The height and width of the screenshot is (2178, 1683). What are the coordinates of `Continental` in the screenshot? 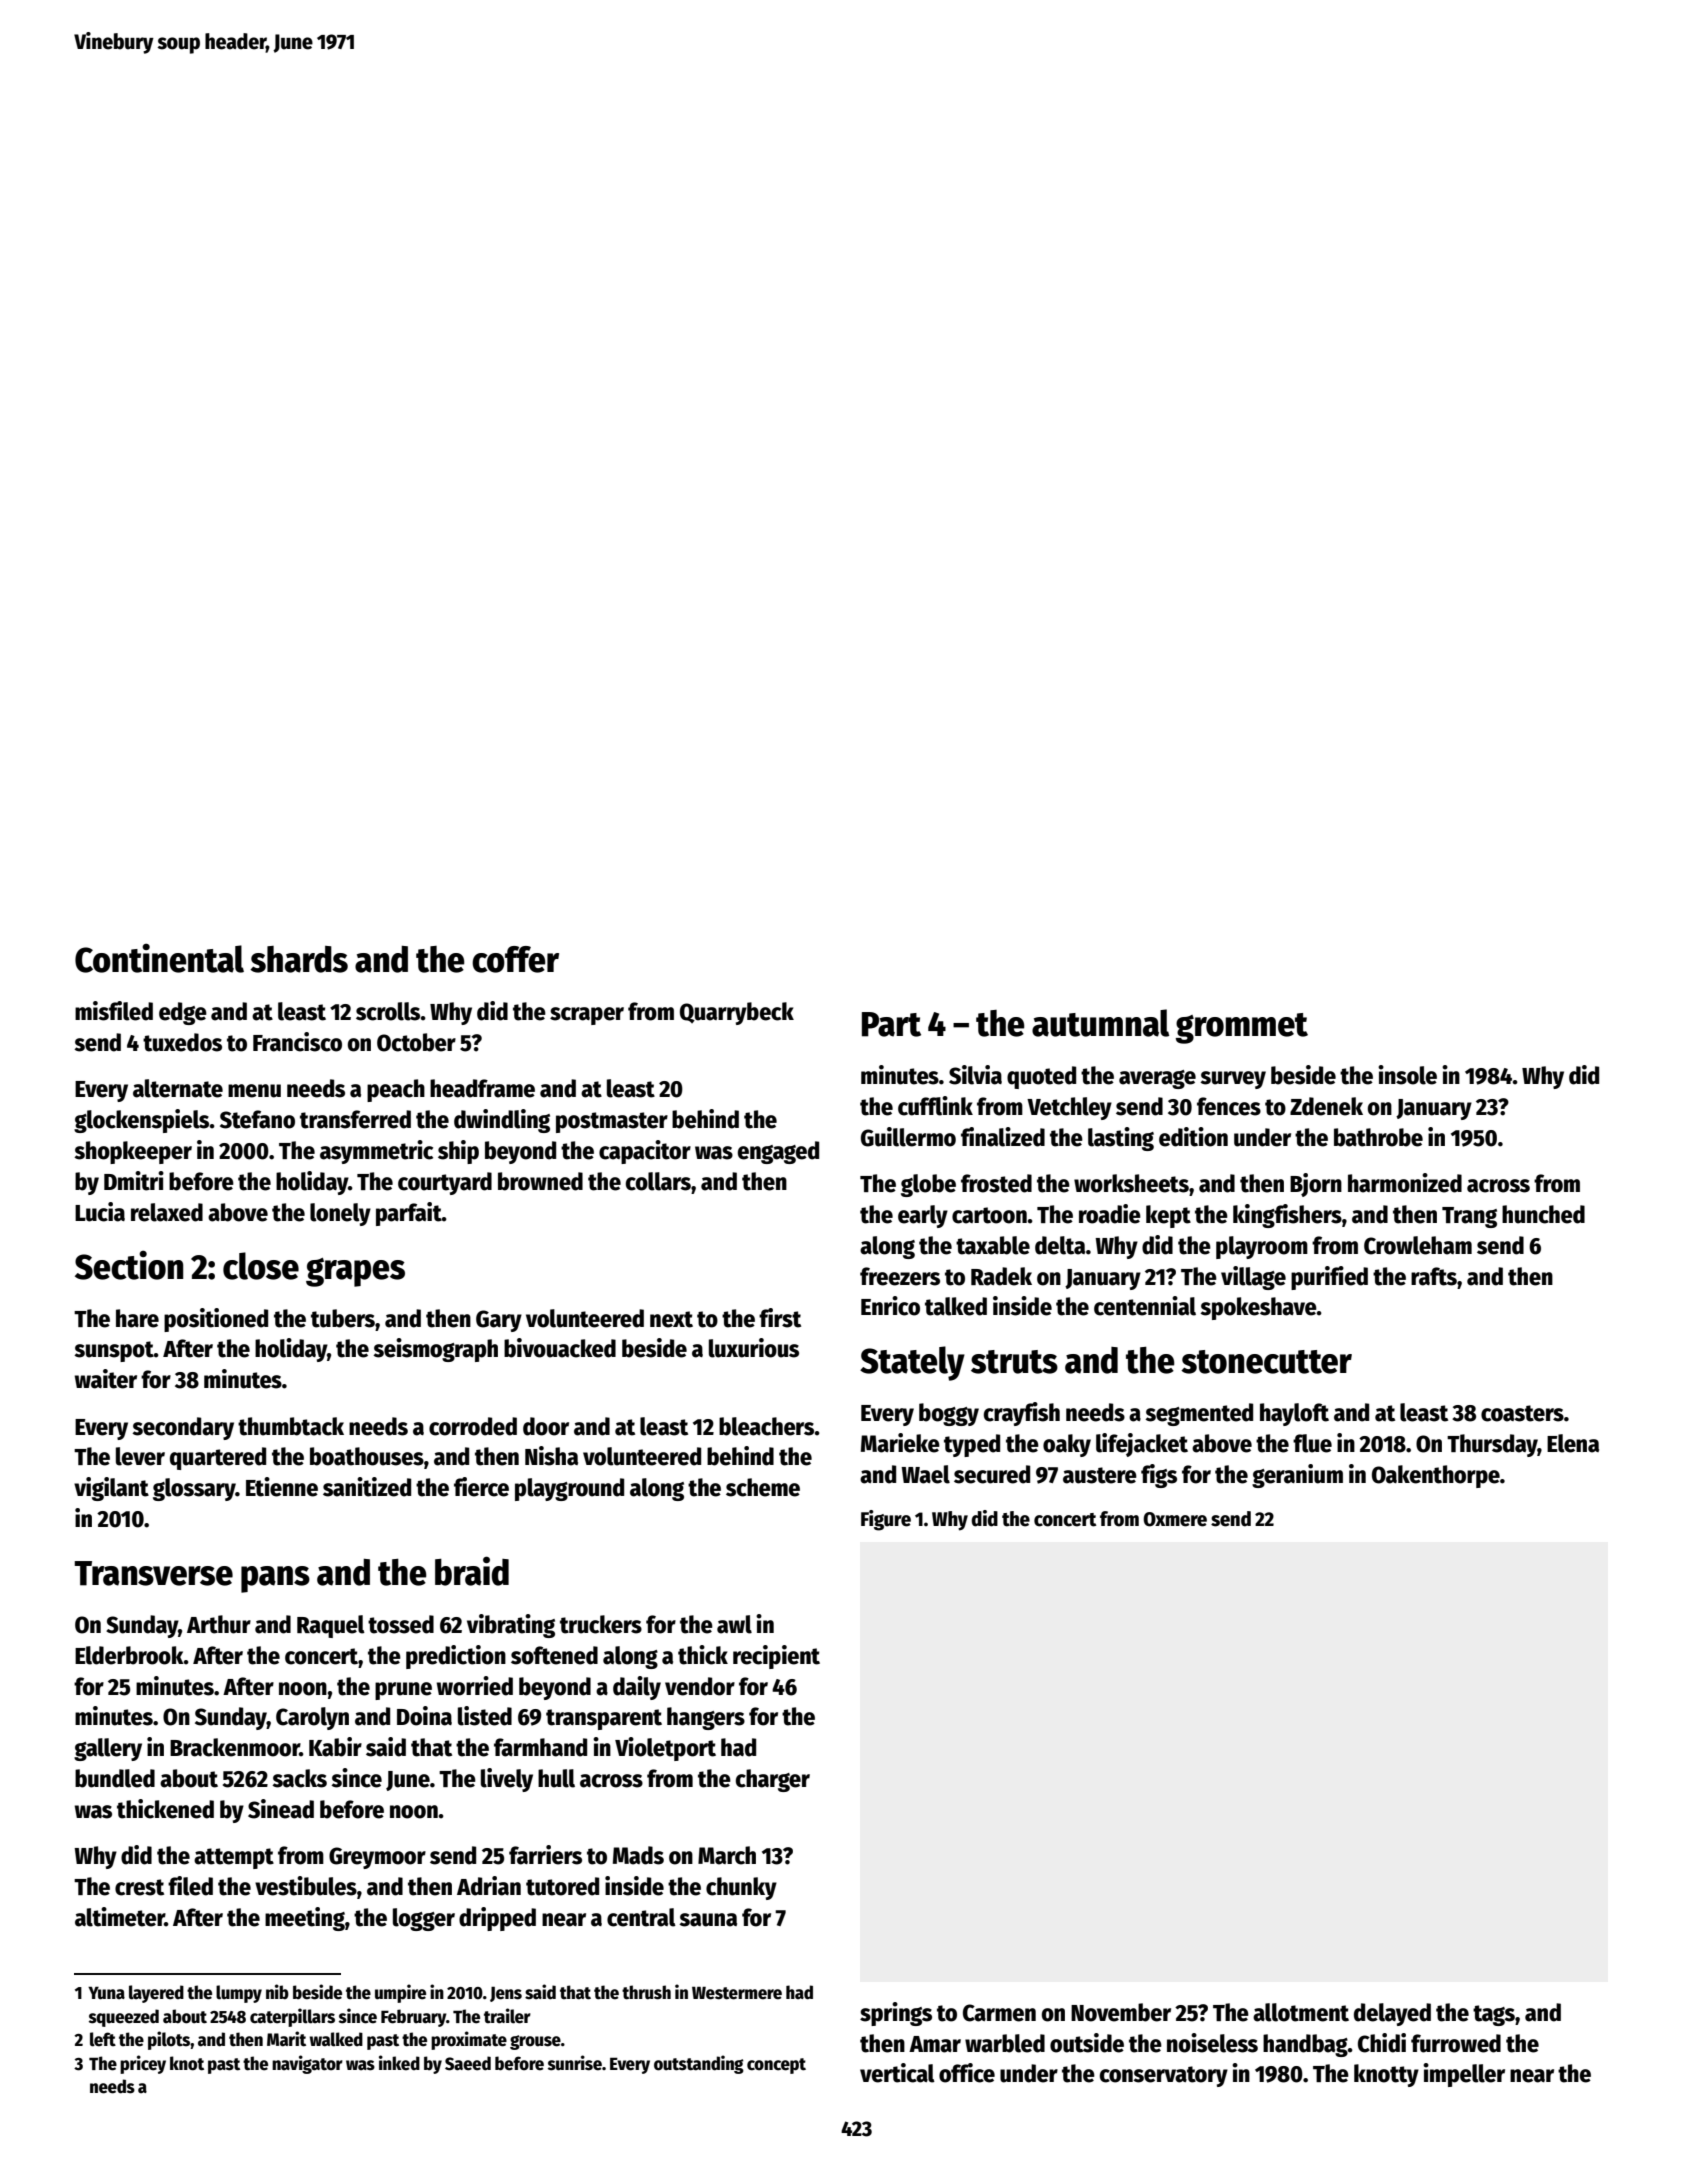 It's located at (159, 958).
